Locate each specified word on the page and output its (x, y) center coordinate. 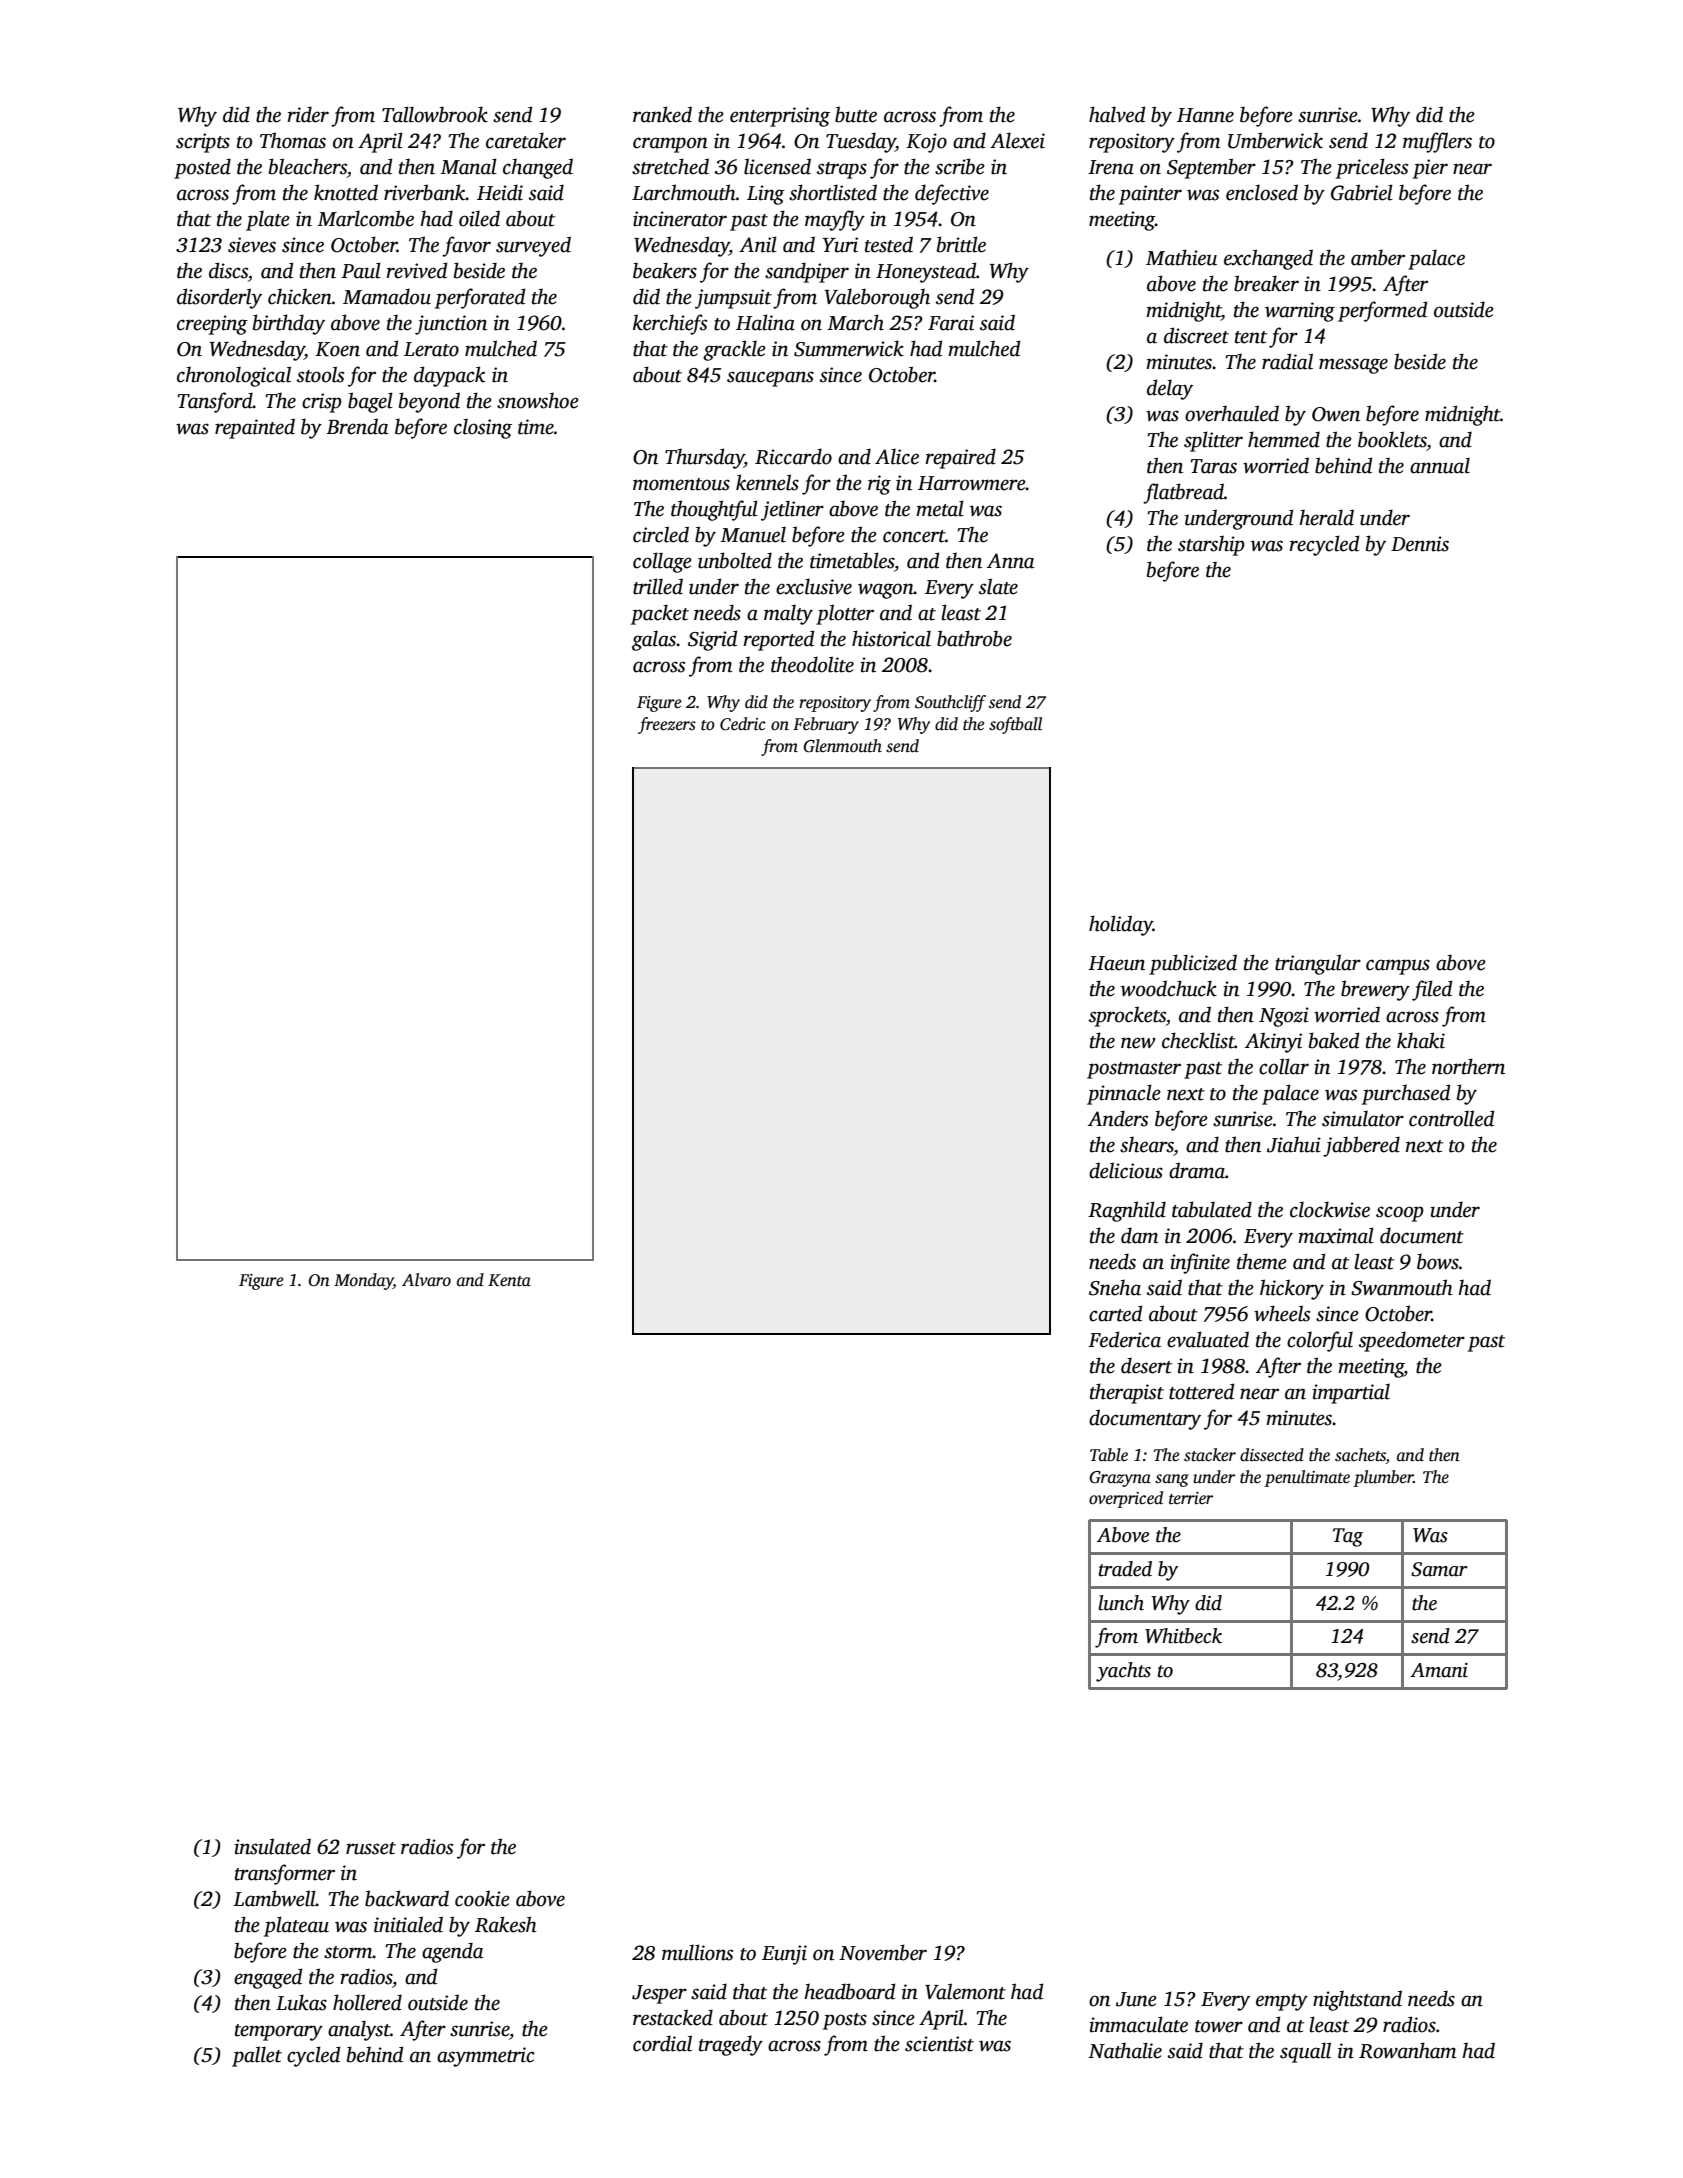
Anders (1118, 1118)
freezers (667, 725)
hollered (367, 2002)
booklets (1392, 439)
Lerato (431, 349)
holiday (1121, 925)
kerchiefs (670, 324)
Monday (363, 1281)
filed (1432, 990)
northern (1468, 1066)
